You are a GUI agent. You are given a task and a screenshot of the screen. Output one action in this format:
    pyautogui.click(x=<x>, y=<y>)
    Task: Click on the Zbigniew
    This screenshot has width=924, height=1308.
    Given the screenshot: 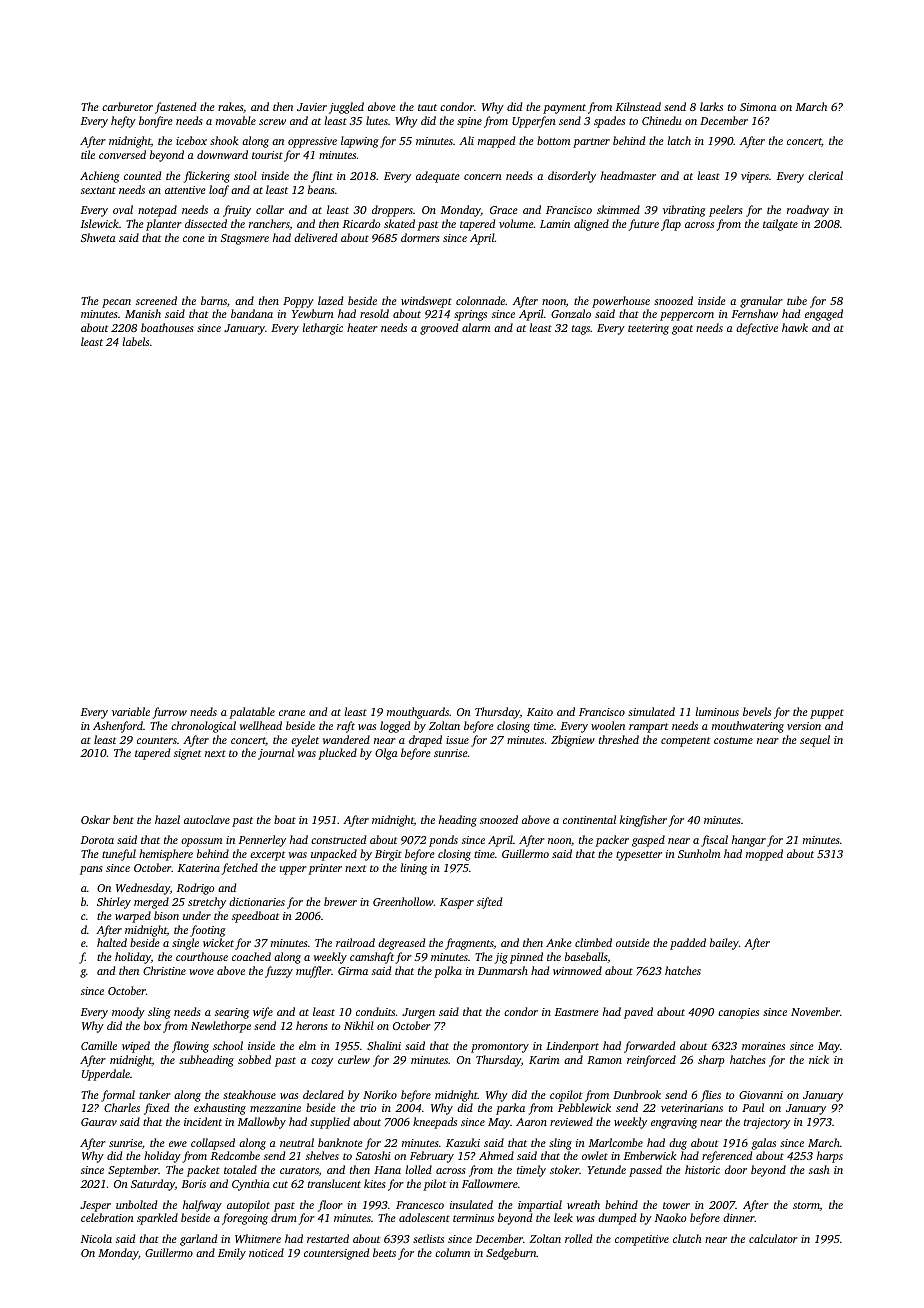 What is the action you would take?
    pyautogui.click(x=573, y=741)
